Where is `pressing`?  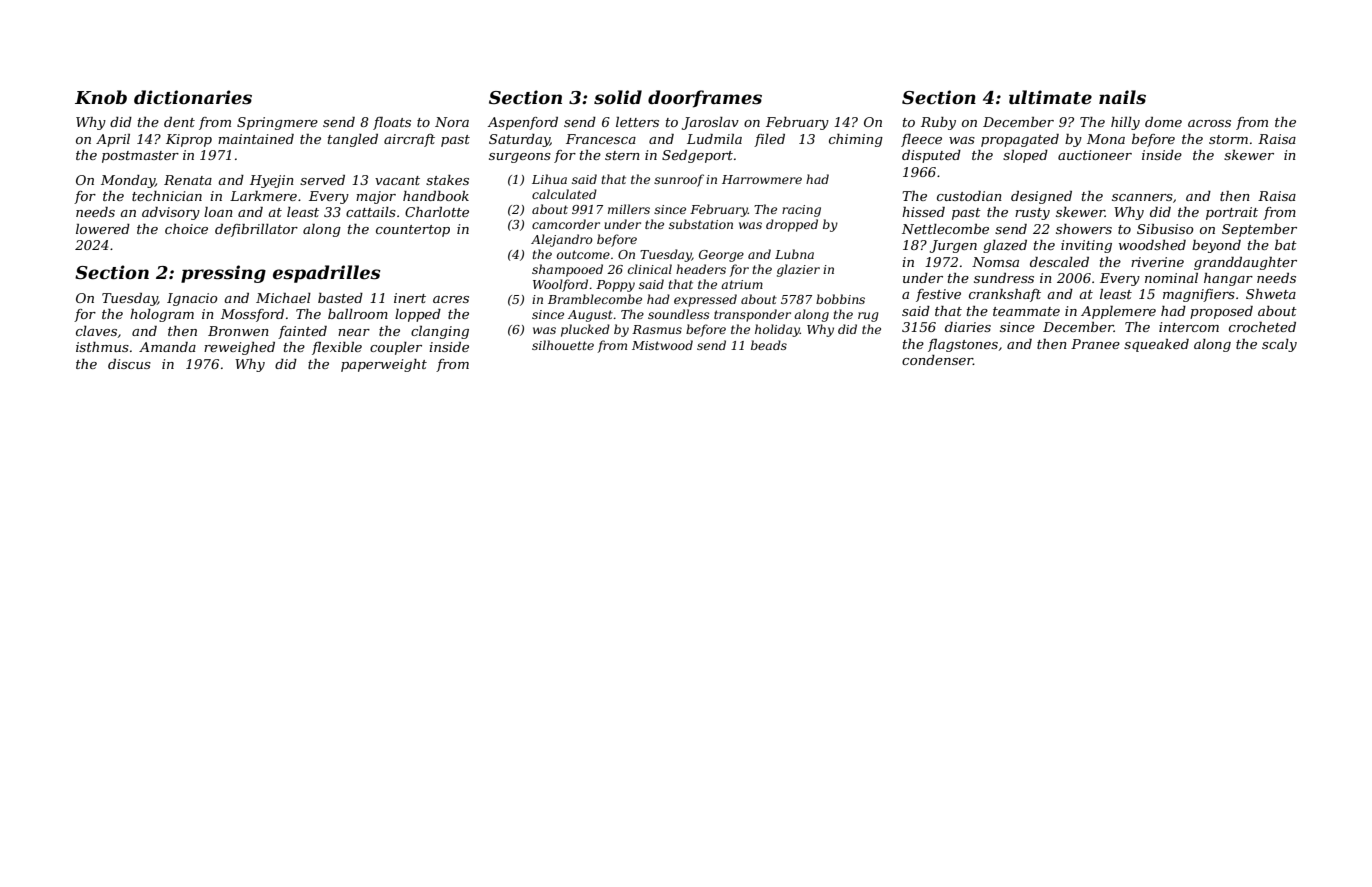 pressing is located at coordinates (223, 274).
